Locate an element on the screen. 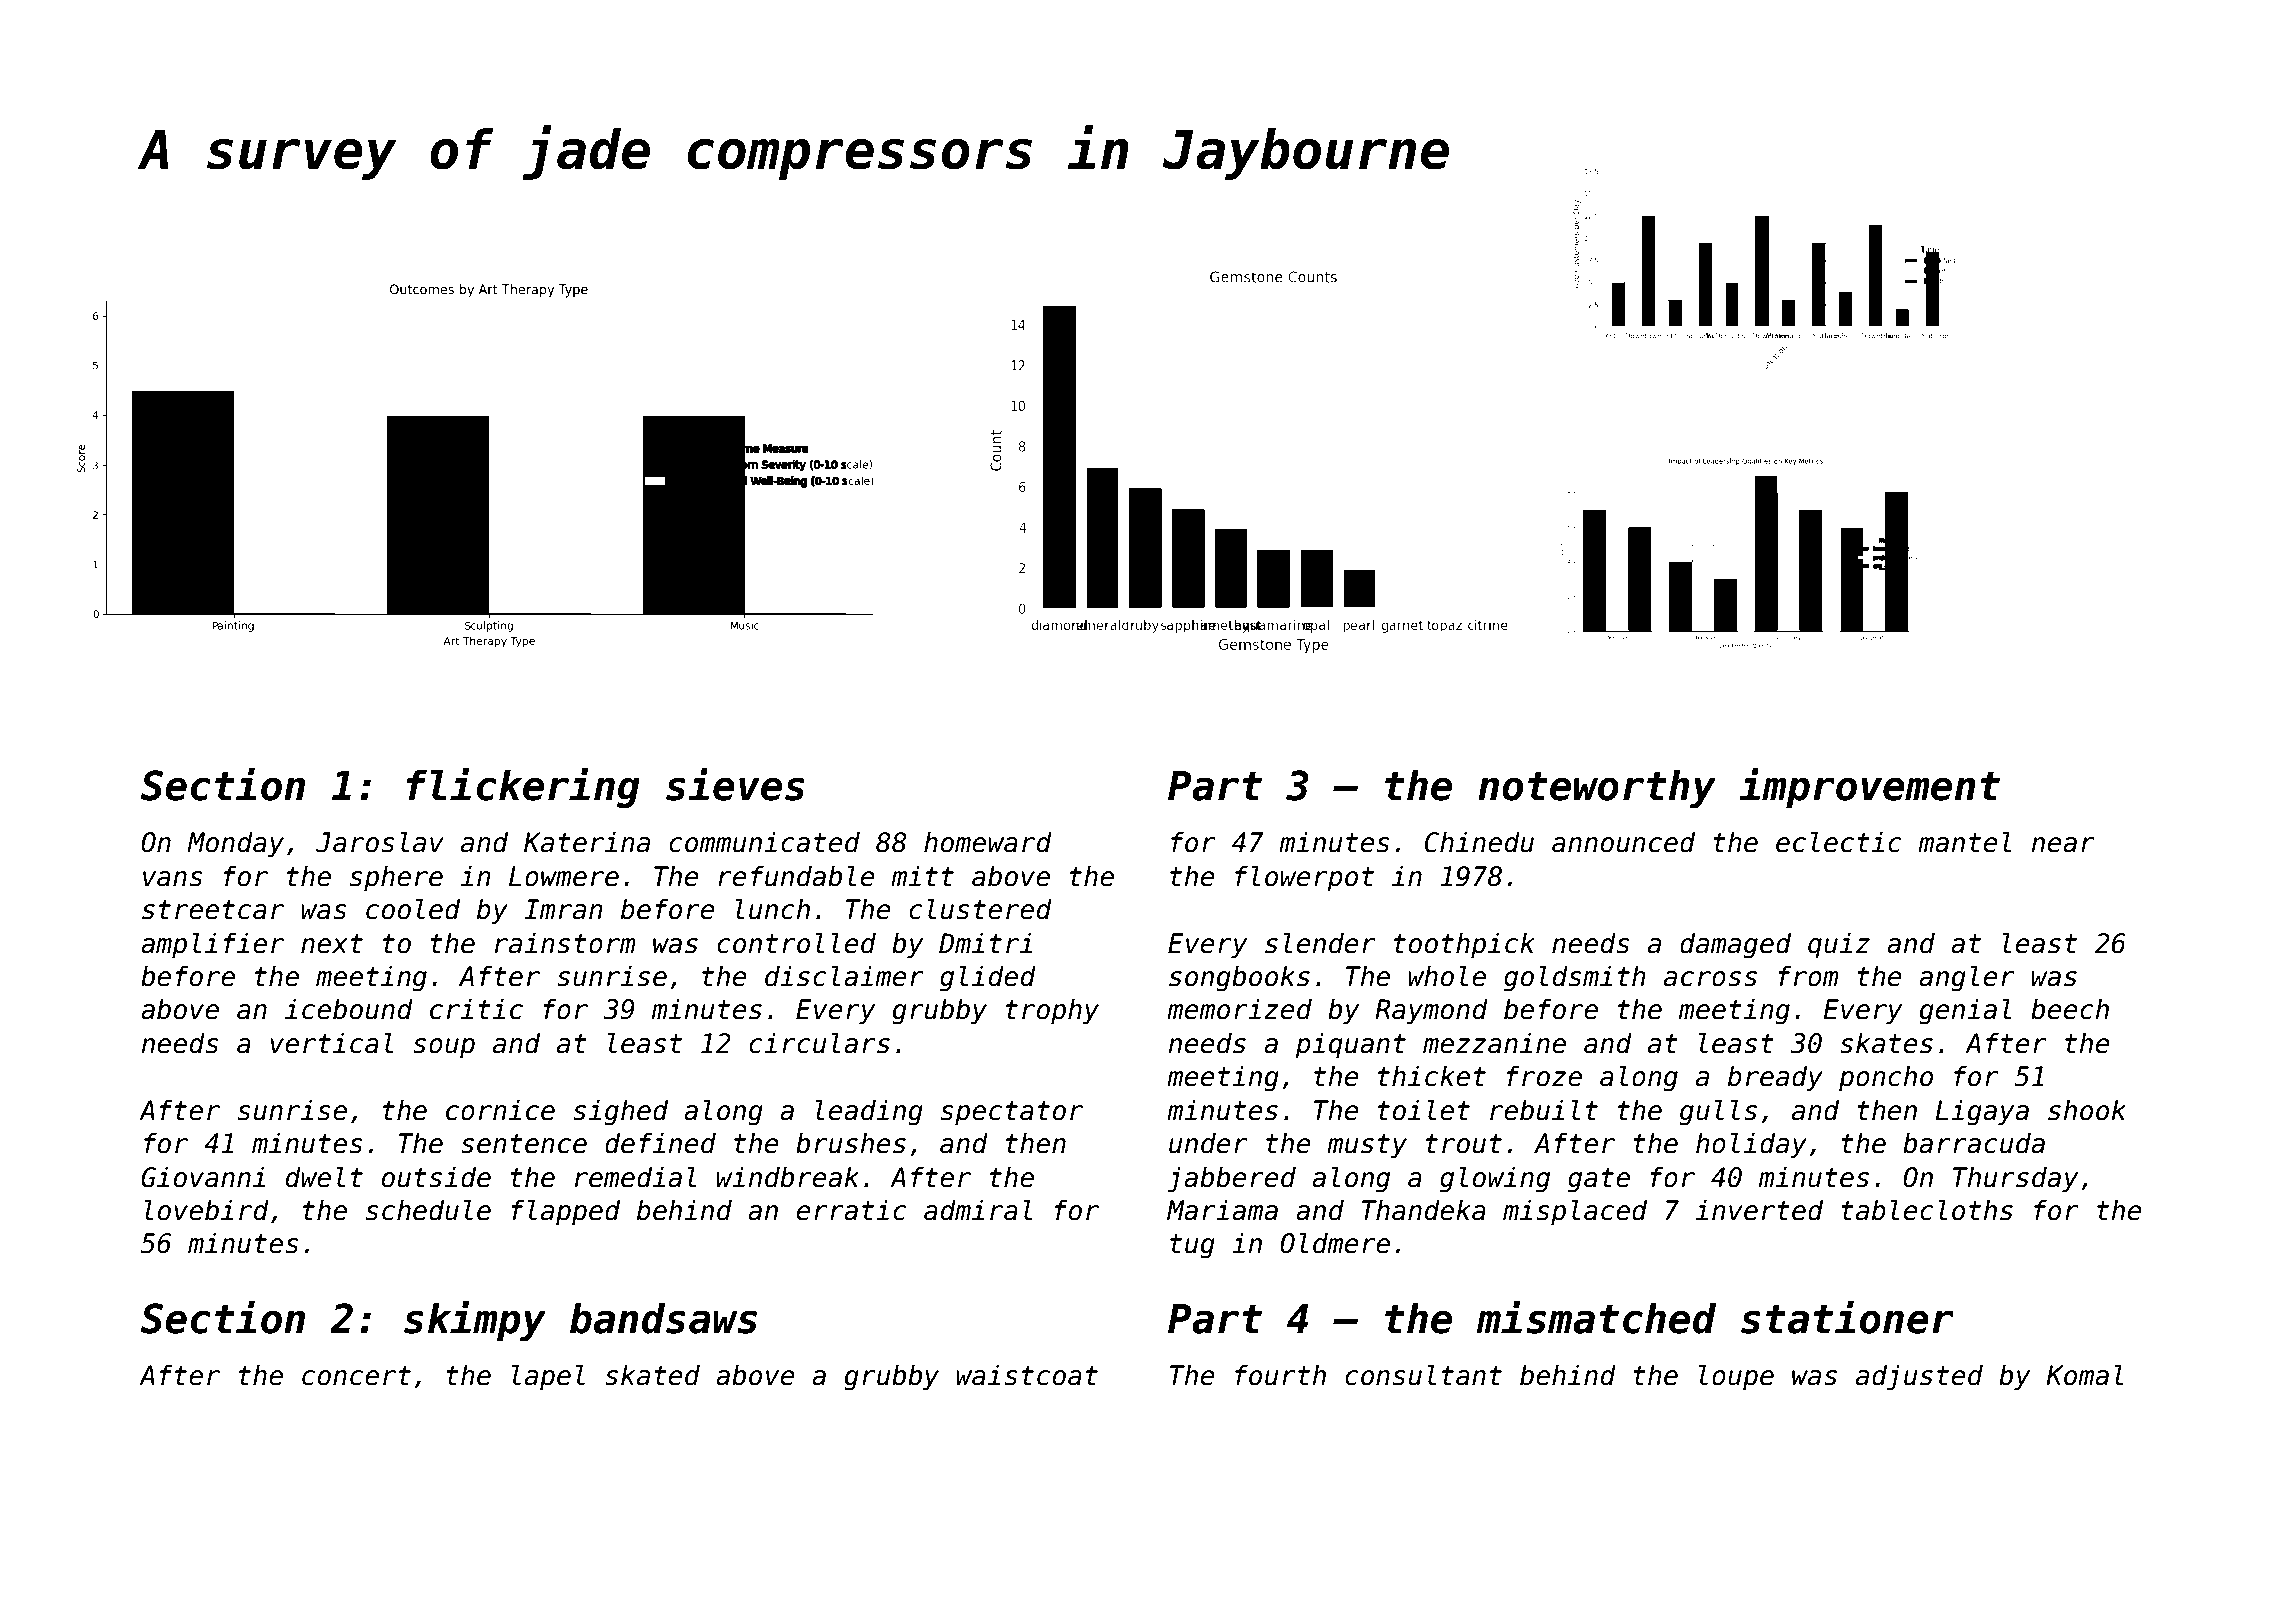 The width and height of the screenshot is (2292, 1620). mismatched is located at coordinates (1596, 1317).
